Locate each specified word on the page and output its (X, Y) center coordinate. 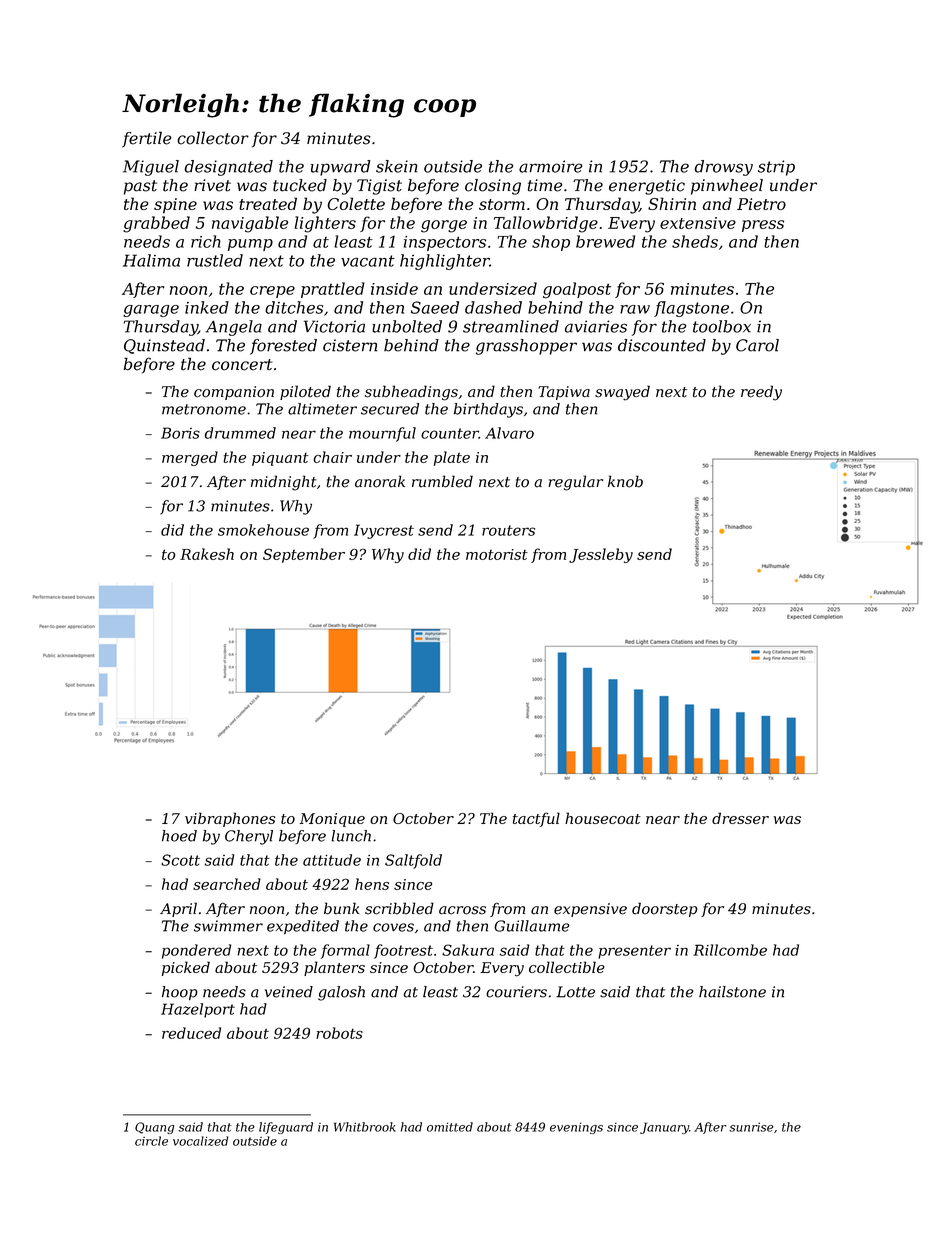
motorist (497, 554)
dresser (740, 818)
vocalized (201, 1141)
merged (190, 458)
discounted (662, 345)
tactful (536, 819)
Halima (151, 260)
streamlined (511, 326)
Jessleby (601, 555)
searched (227, 884)
